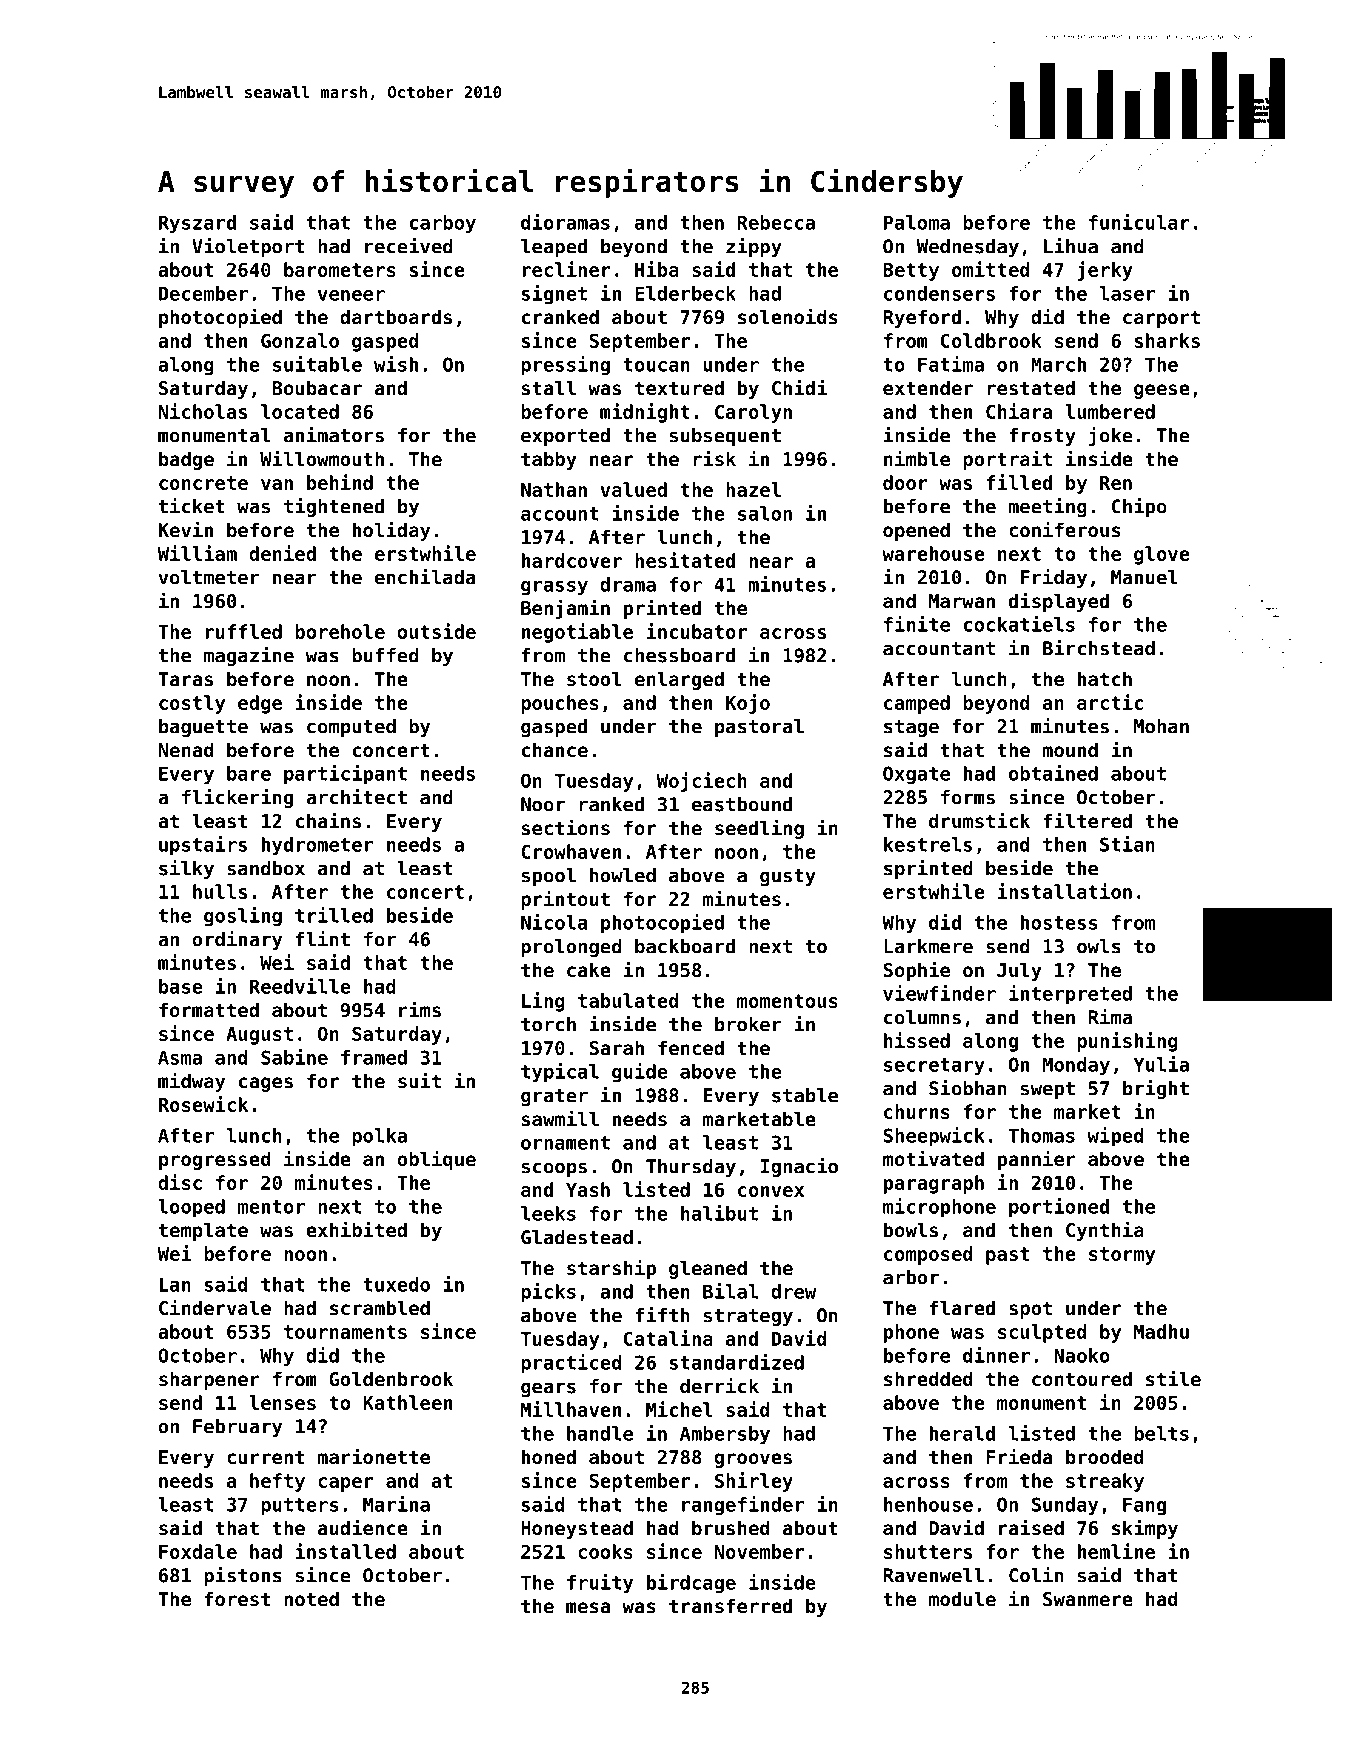 This screenshot has width=1362, height=1763. Describe the element at coordinates (962, 1307) in the screenshot. I see `flared` at that location.
